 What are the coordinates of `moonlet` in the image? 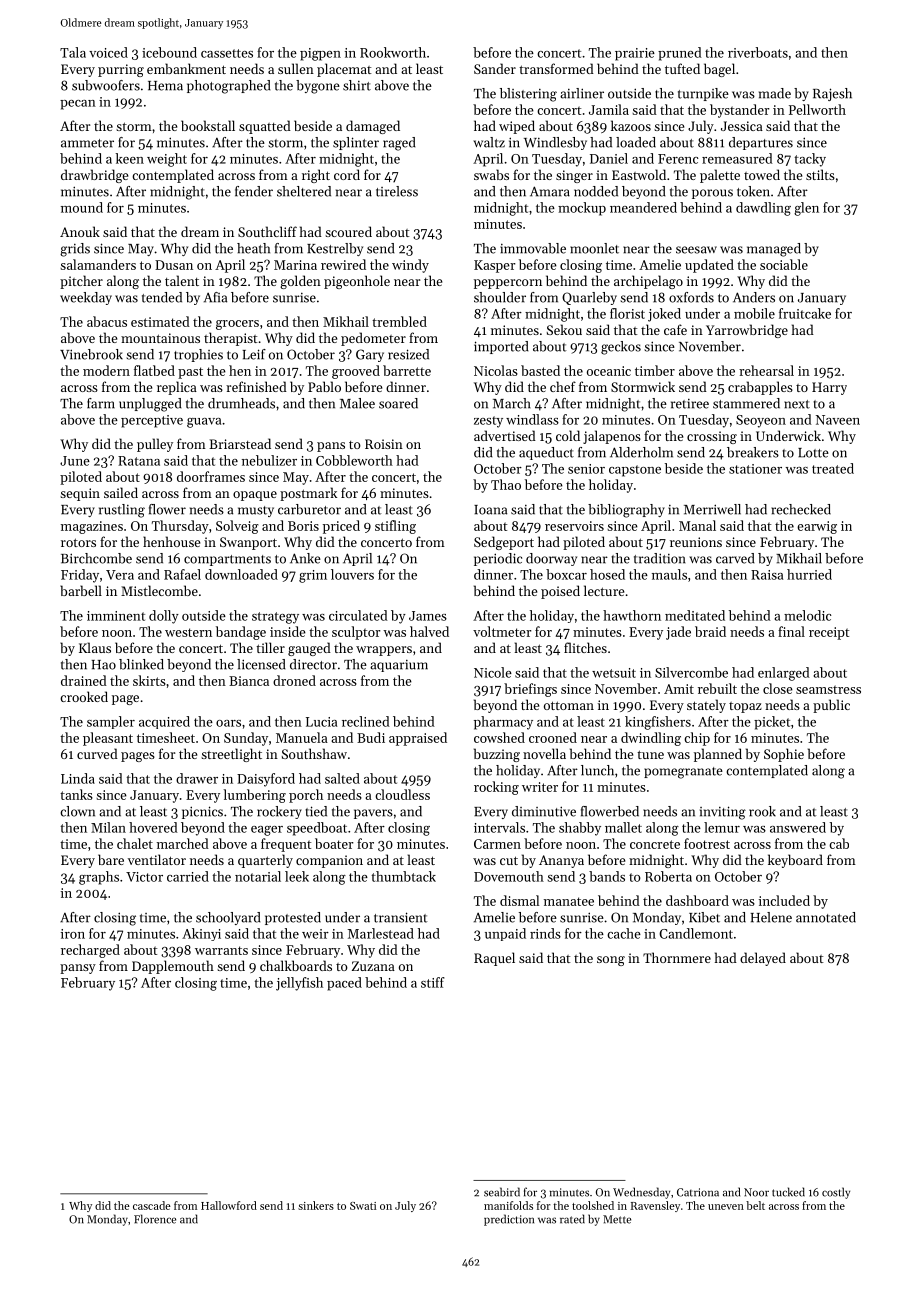 It's located at (594, 248).
